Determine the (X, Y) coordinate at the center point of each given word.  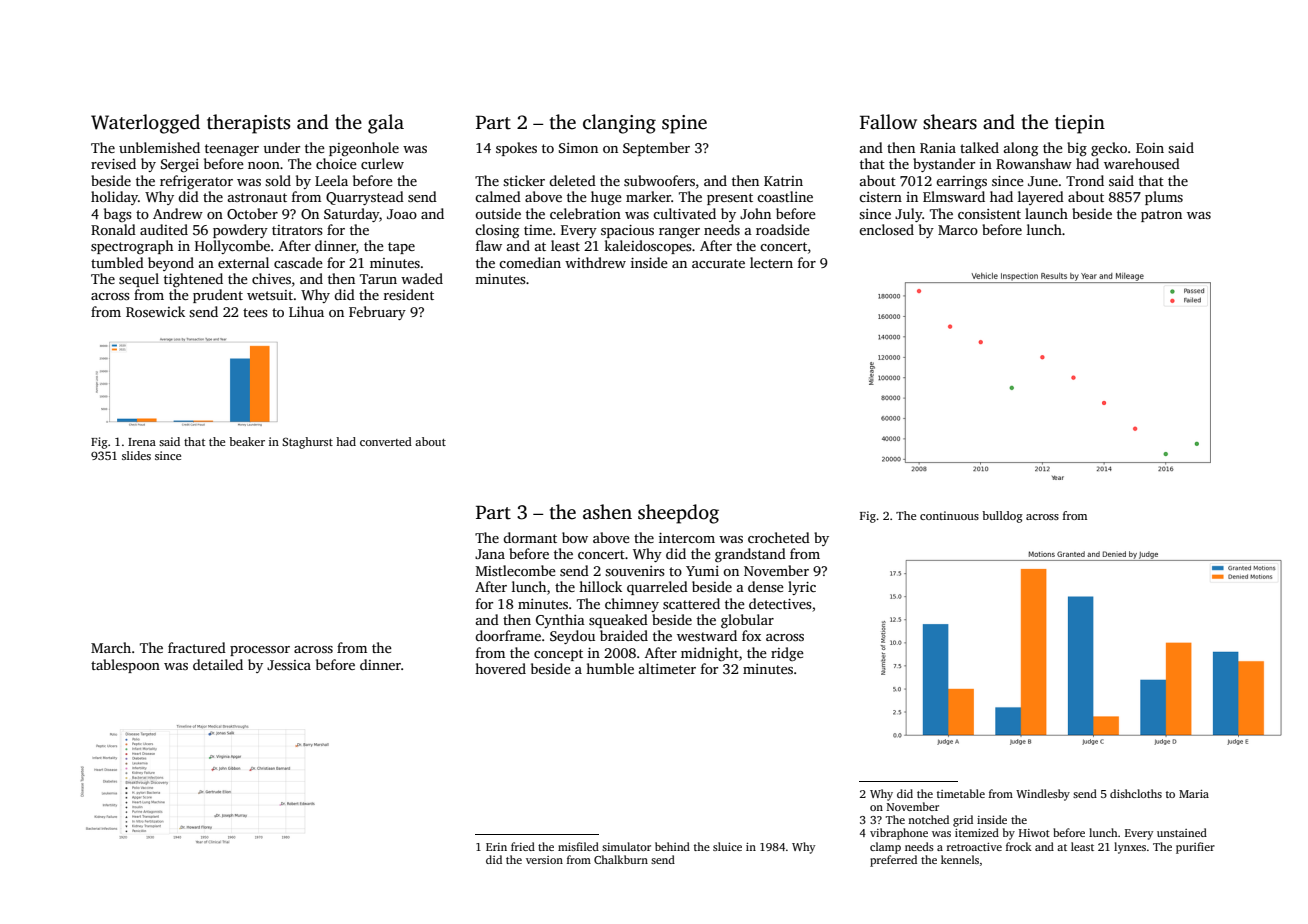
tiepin (1080, 124)
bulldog (1002, 517)
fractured (197, 647)
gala (386, 124)
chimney (632, 605)
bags (118, 215)
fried (523, 846)
